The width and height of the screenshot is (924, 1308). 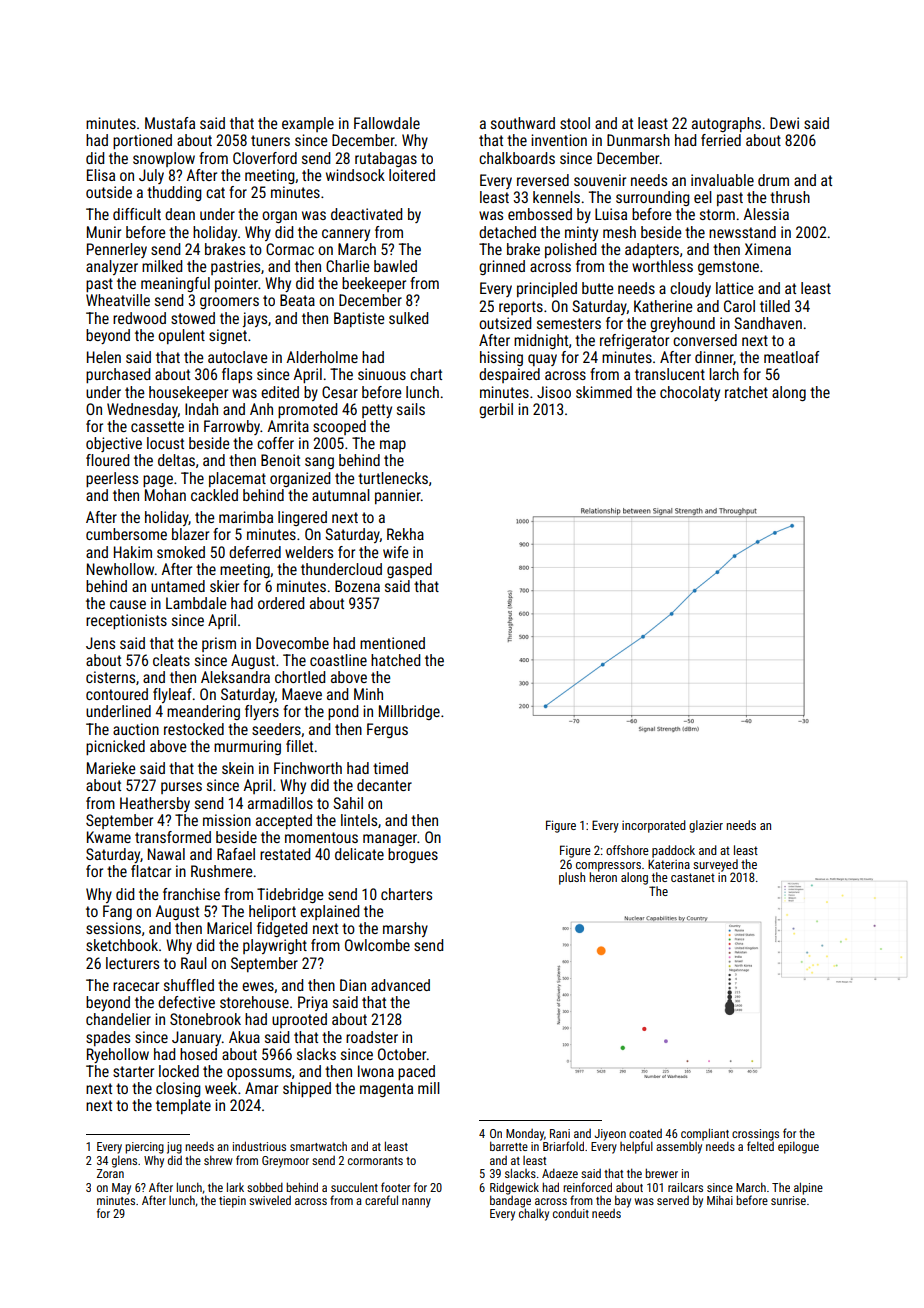 What do you see at coordinates (259, 1146) in the screenshot?
I see `industrious` at bounding box center [259, 1146].
